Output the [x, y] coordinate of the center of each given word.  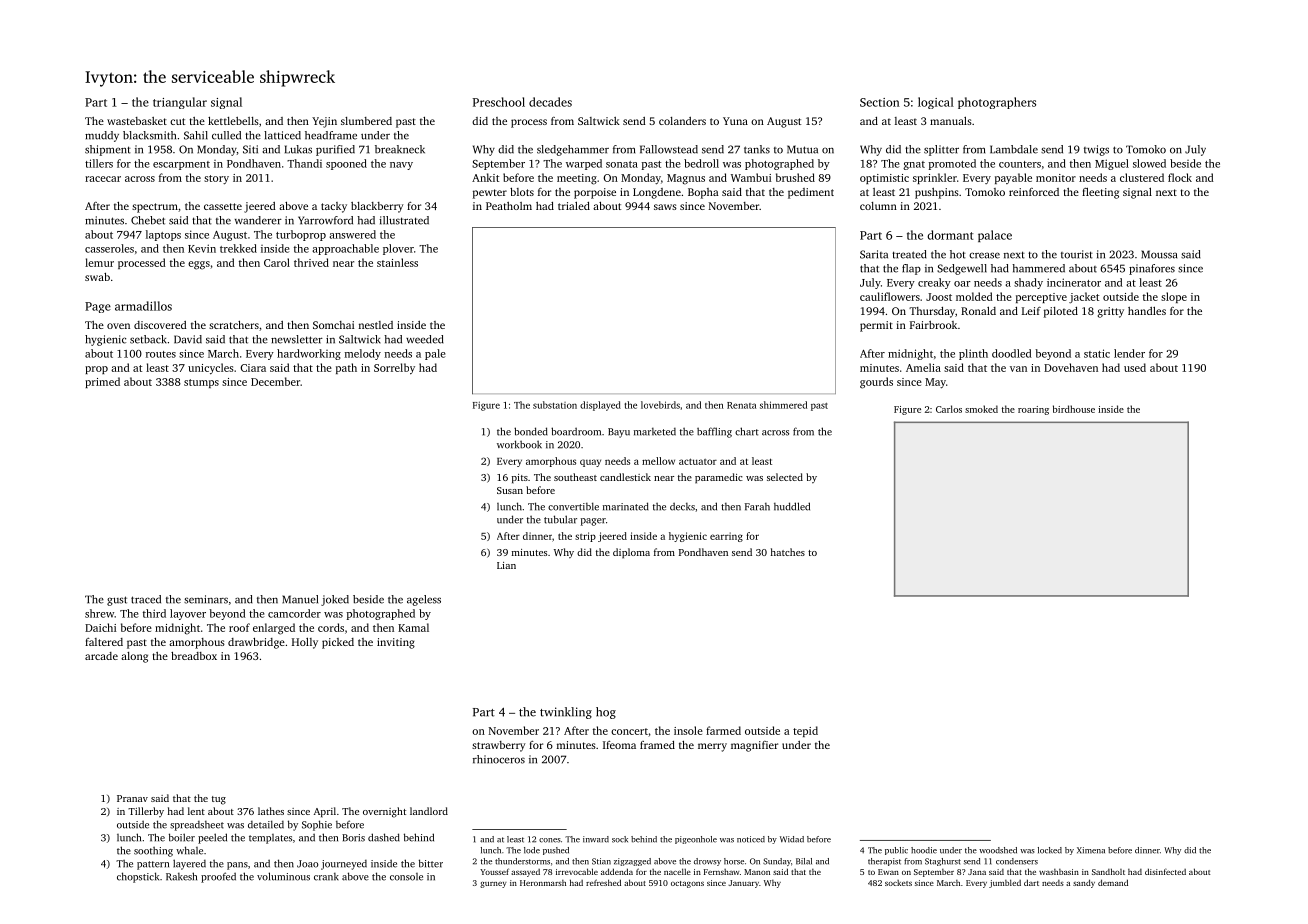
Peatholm [509, 206]
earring [726, 537]
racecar [103, 179]
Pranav [132, 798]
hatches [788, 552]
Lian [506, 565]
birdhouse [1074, 409]
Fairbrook [933, 325]
